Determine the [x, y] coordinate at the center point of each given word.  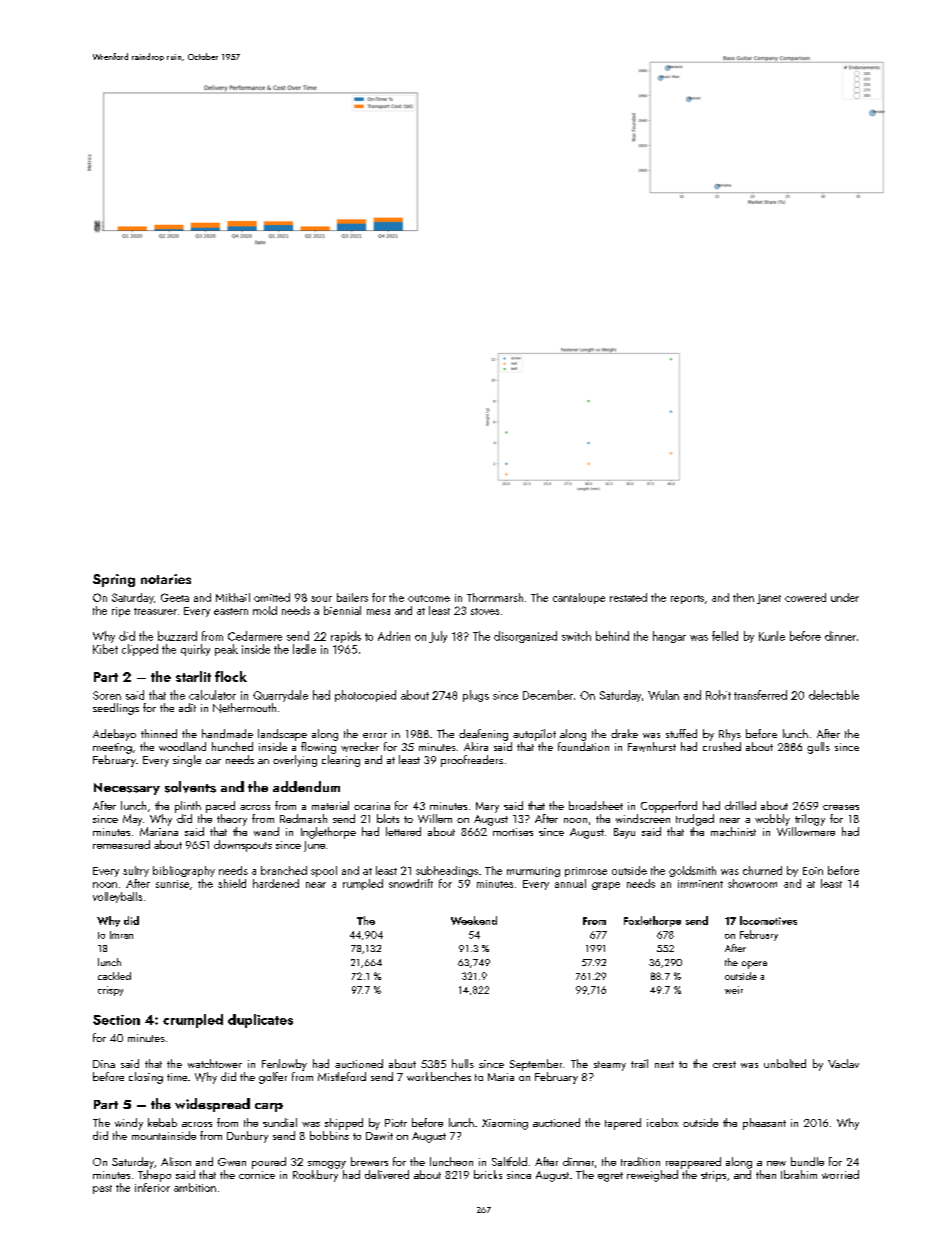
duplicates [260, 1021]
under [845, 597]
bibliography [184, 871]
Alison [176, 1161]
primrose [586, 872]
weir [734, 990]
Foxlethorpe [652, 921]
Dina [104, 1064]
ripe [121, 612]
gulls [818, 748]
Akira [476, 746]
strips [713, 1176]
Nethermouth [244, 708]
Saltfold [509, 1161]
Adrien [394, 636]
